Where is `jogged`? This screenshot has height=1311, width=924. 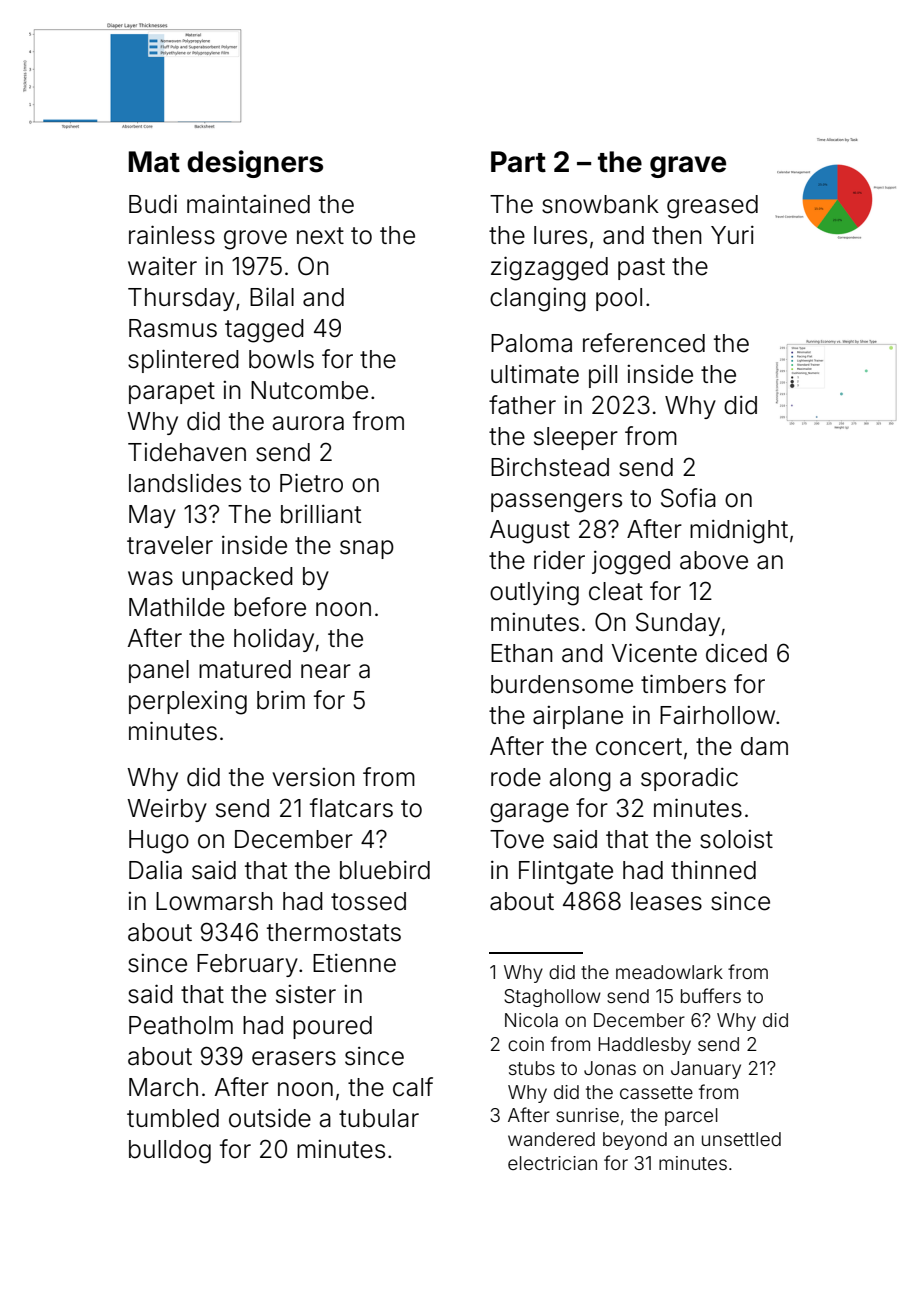
jogged is located at coordinates (631, 563).
